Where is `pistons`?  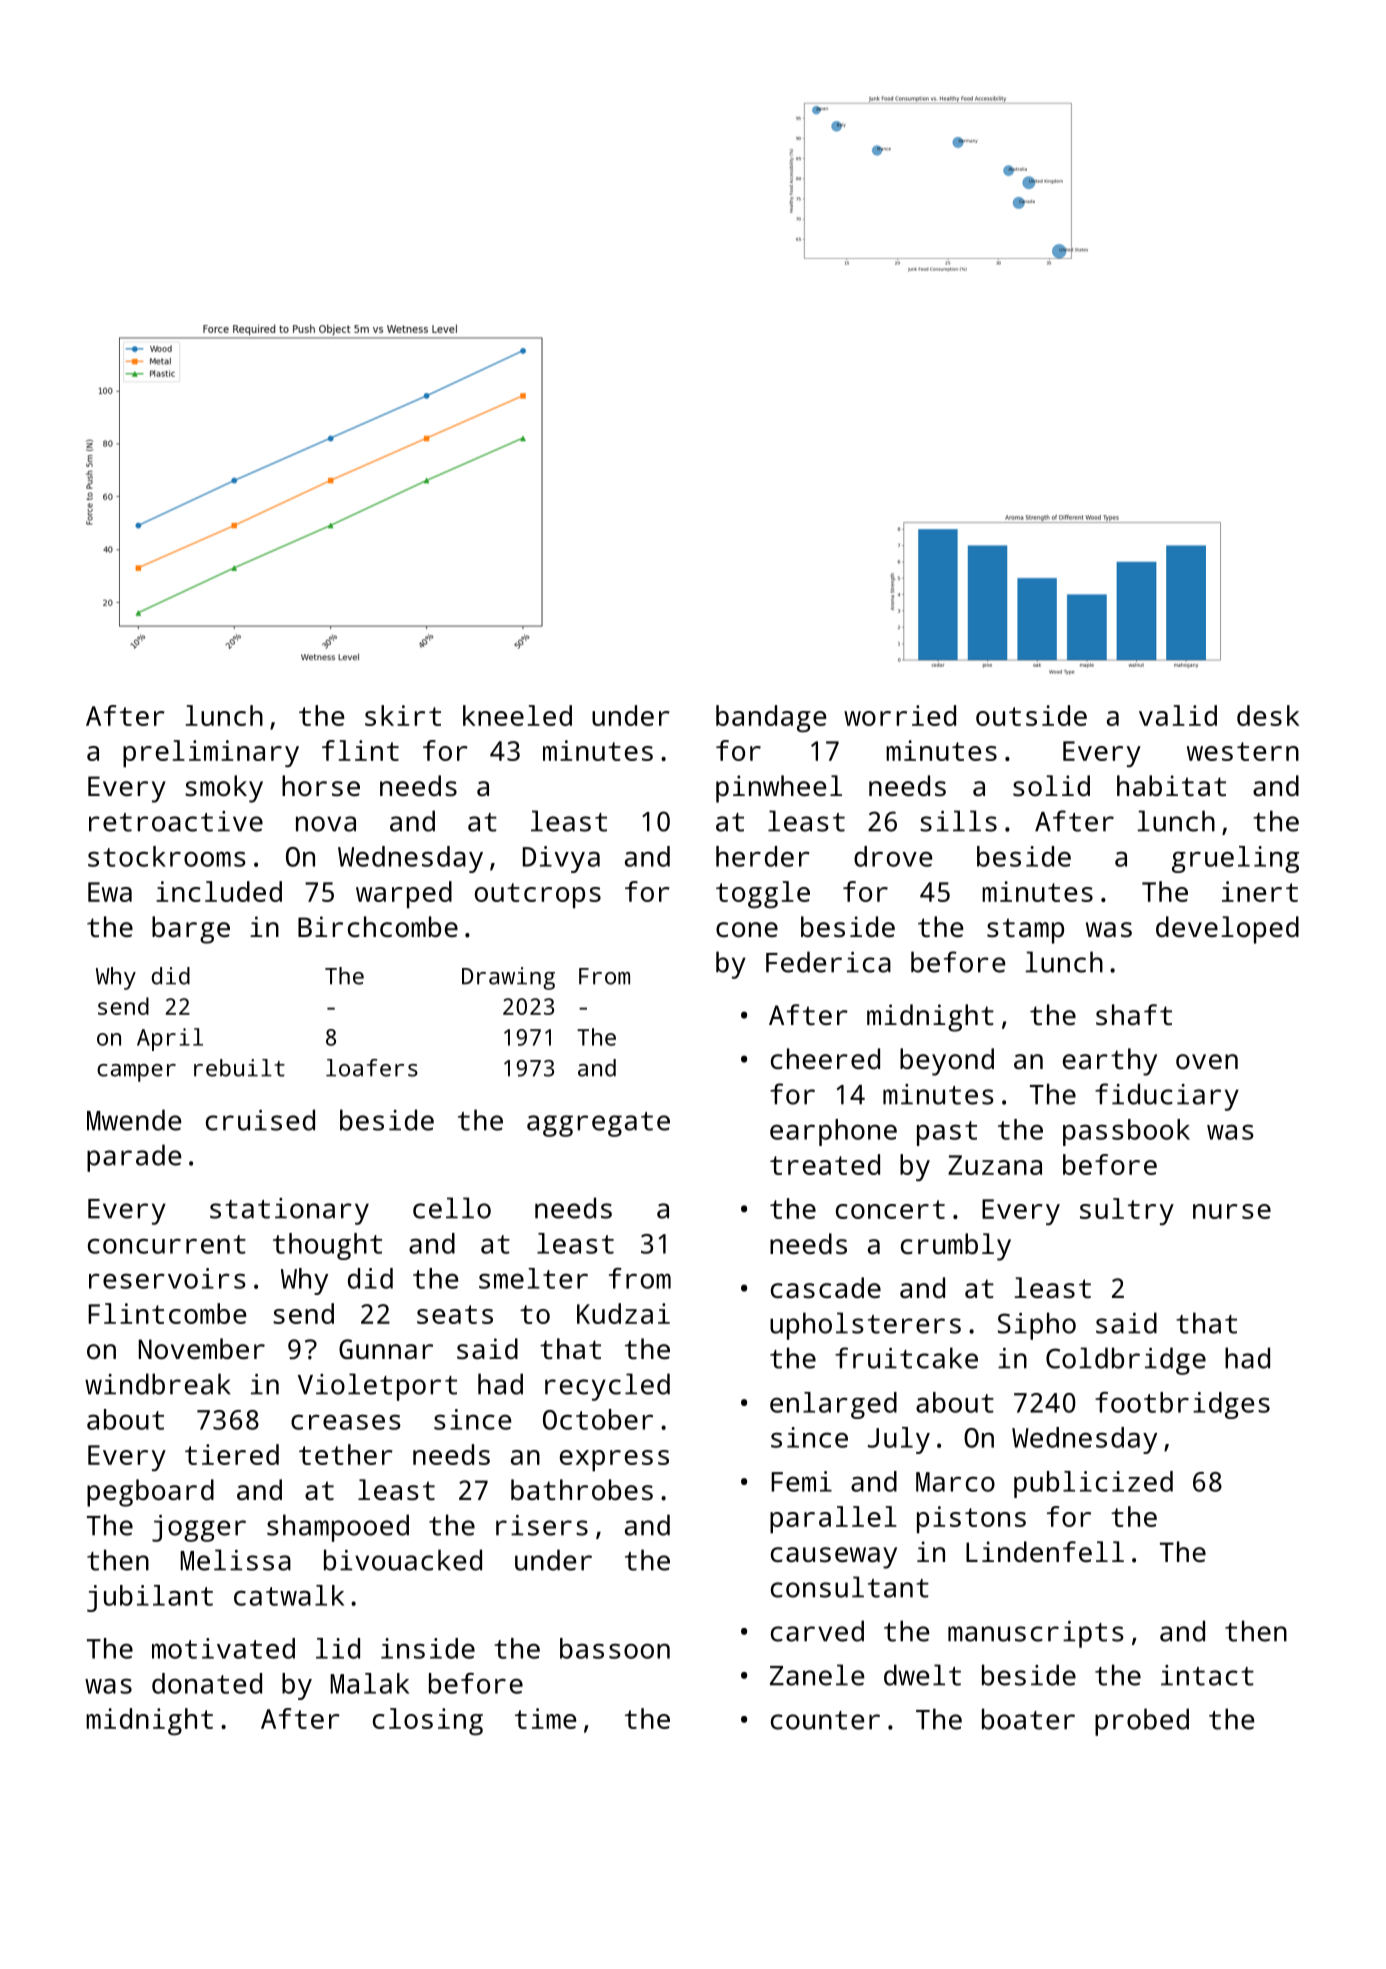 pistons is located at coordinates (971, 1520).
